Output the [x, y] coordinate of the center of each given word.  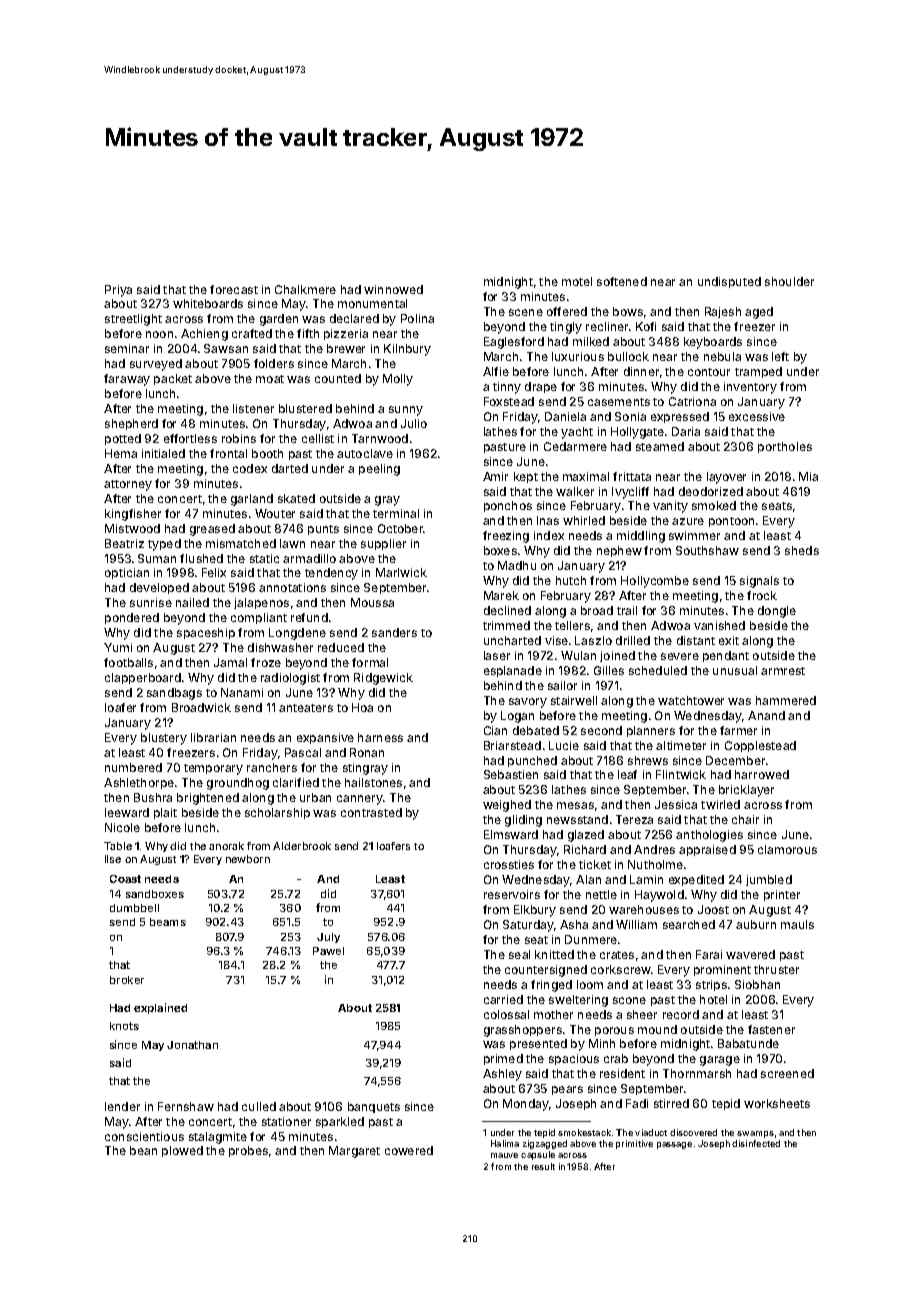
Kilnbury [407, 350]
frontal [228, 453]
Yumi [118, 647]
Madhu [517, 565]
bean [143, 1150]
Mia [808, 476]
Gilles [609, 670]
